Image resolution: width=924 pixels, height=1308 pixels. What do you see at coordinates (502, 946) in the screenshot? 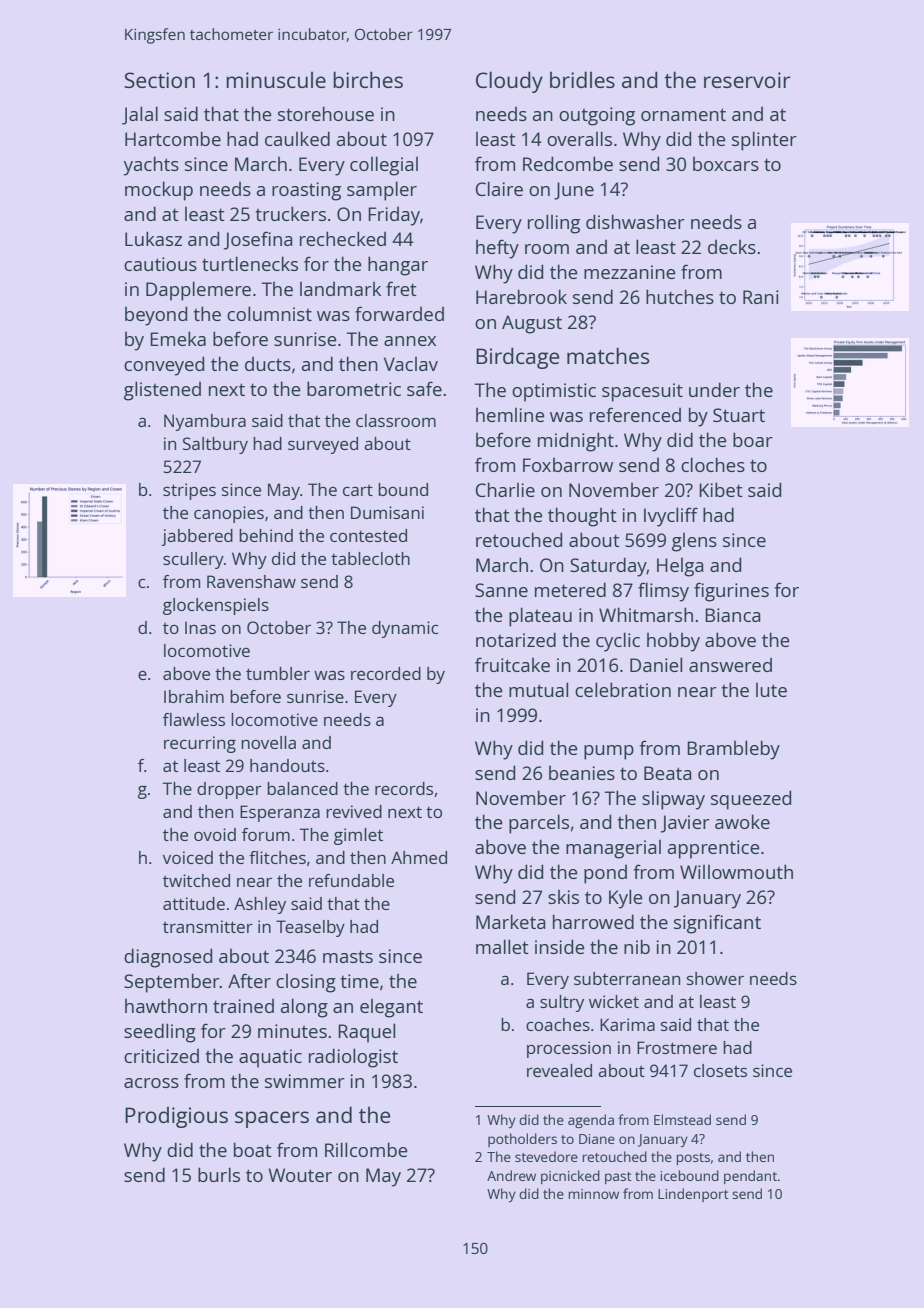
I see `mallet` at bounding box center [502, 946].
